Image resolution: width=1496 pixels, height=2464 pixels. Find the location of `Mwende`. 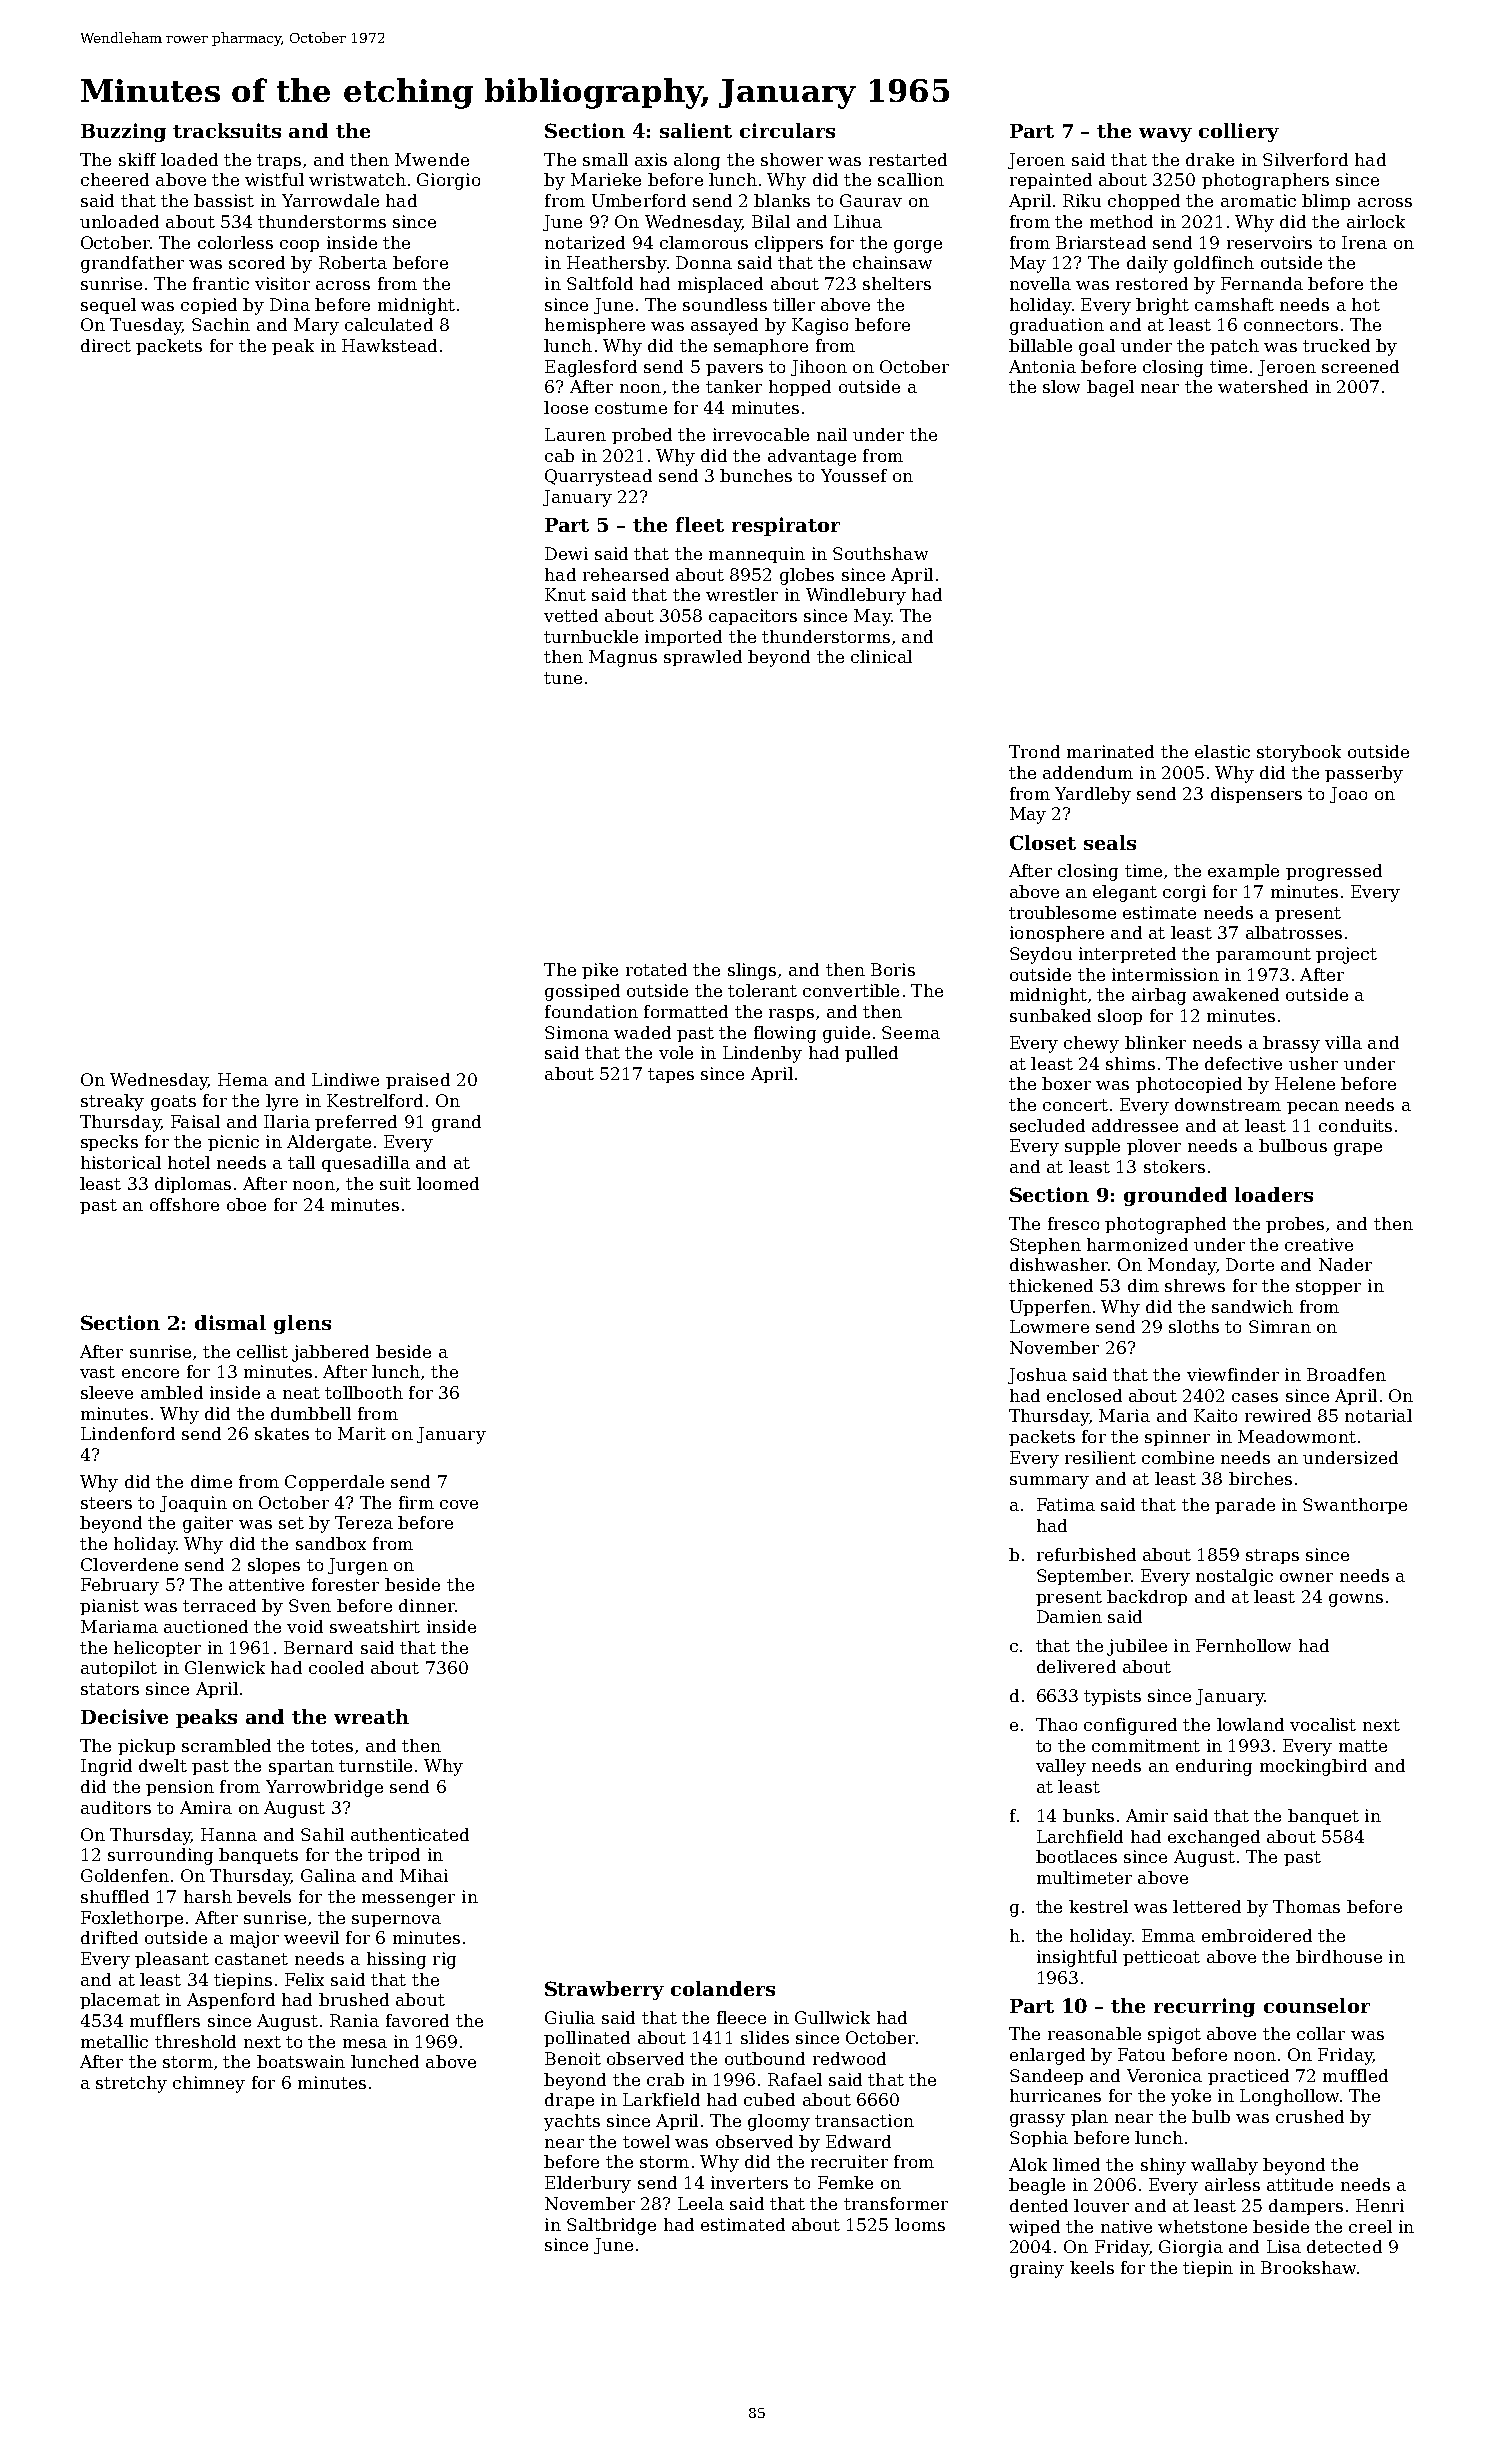

Mwende is located at coordinates (432, 159).
